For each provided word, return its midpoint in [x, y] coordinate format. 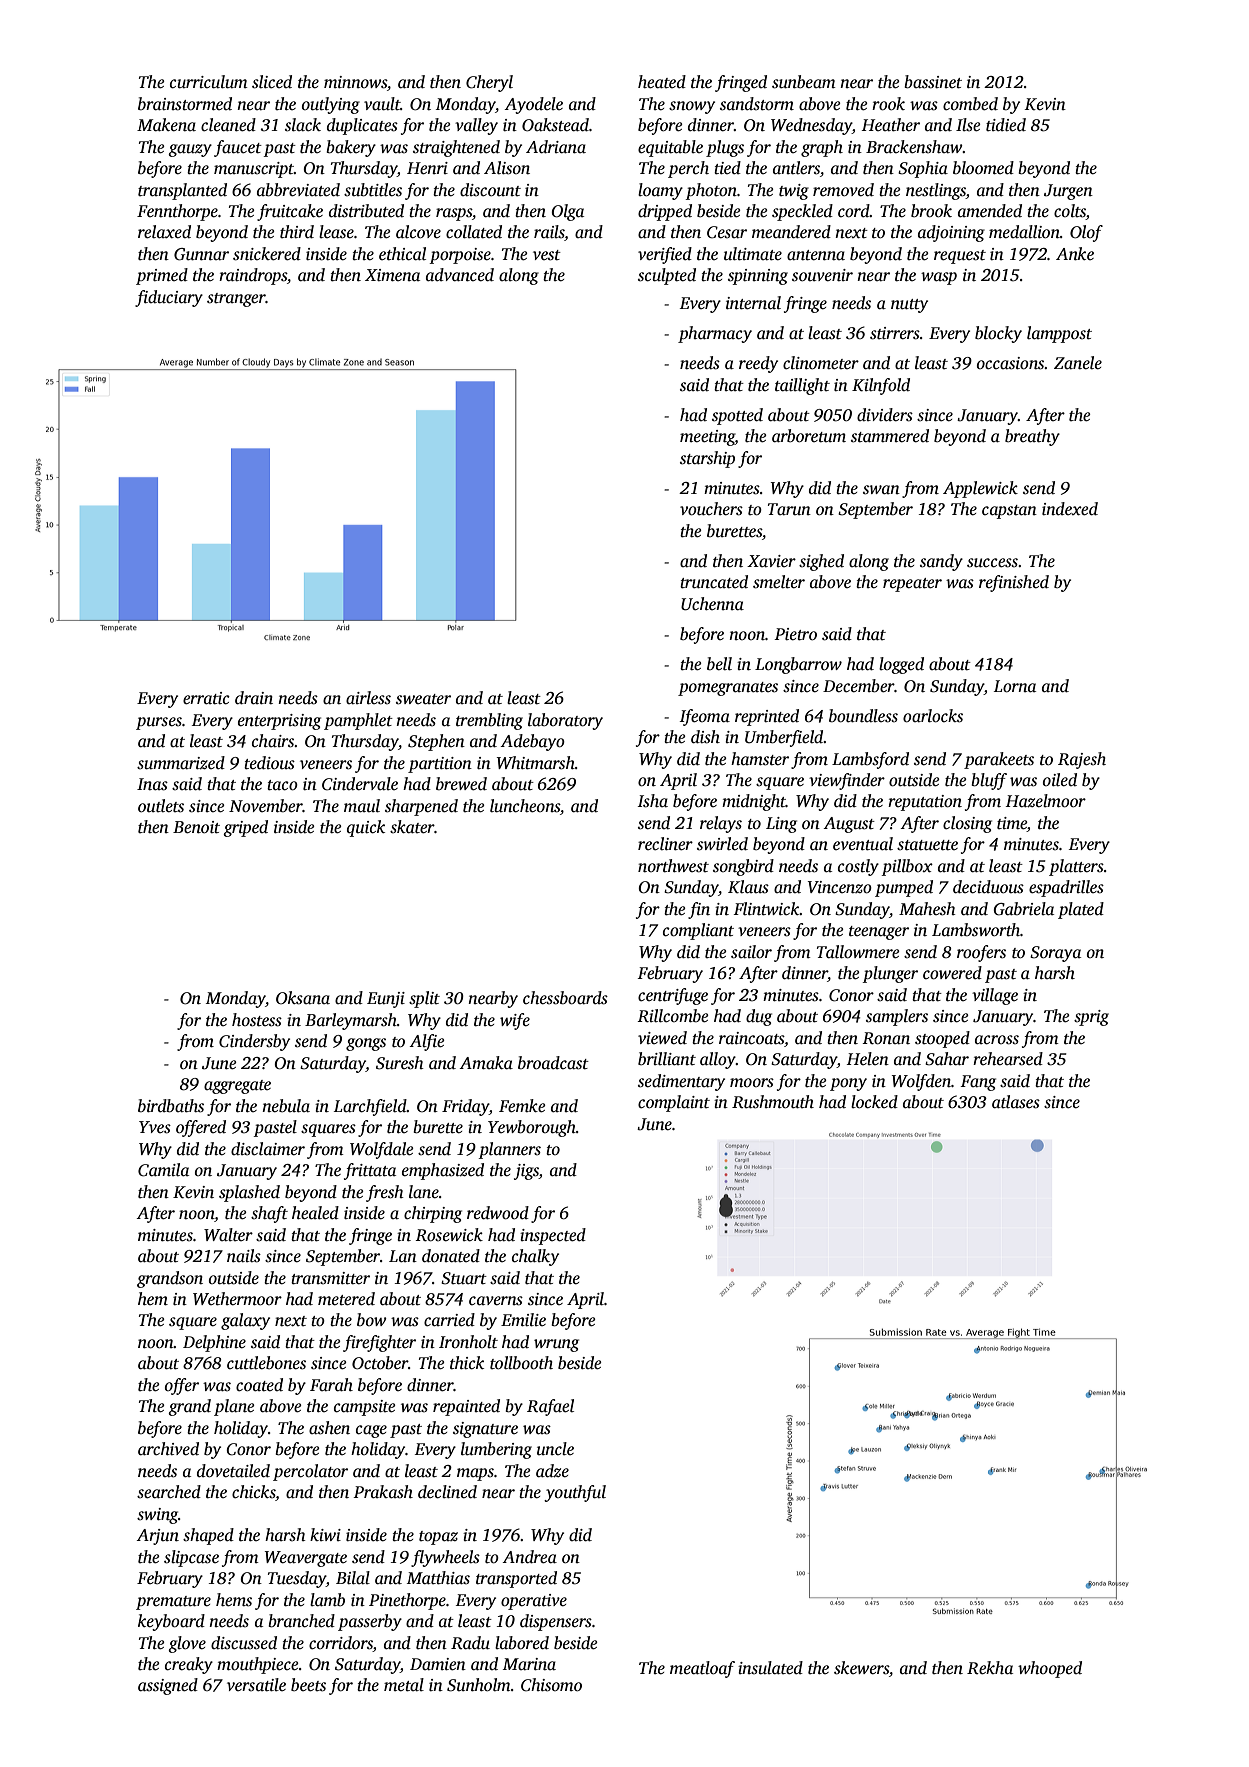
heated [662, 82]
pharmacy [715, 334]
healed [315, 1213]
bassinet [933, 82]
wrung [556, 1345]
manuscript [254, 170]
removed [843, 190]
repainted [466, 1407]
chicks [254, 1493]
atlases [1016, 1102]
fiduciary [169, 298]
